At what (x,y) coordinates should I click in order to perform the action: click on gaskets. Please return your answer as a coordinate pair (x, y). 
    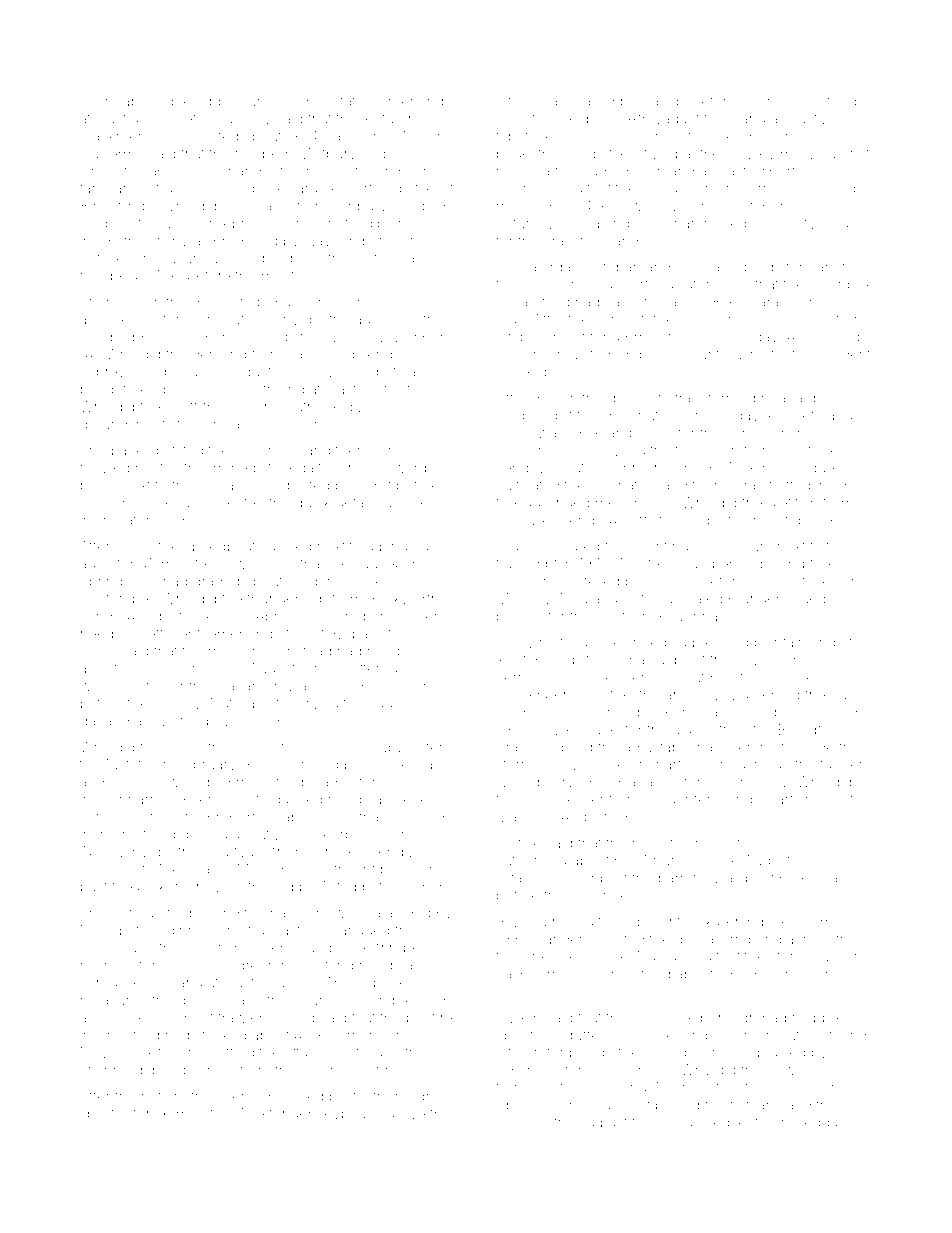
    Looking at the image, I should click on (178, 120).
